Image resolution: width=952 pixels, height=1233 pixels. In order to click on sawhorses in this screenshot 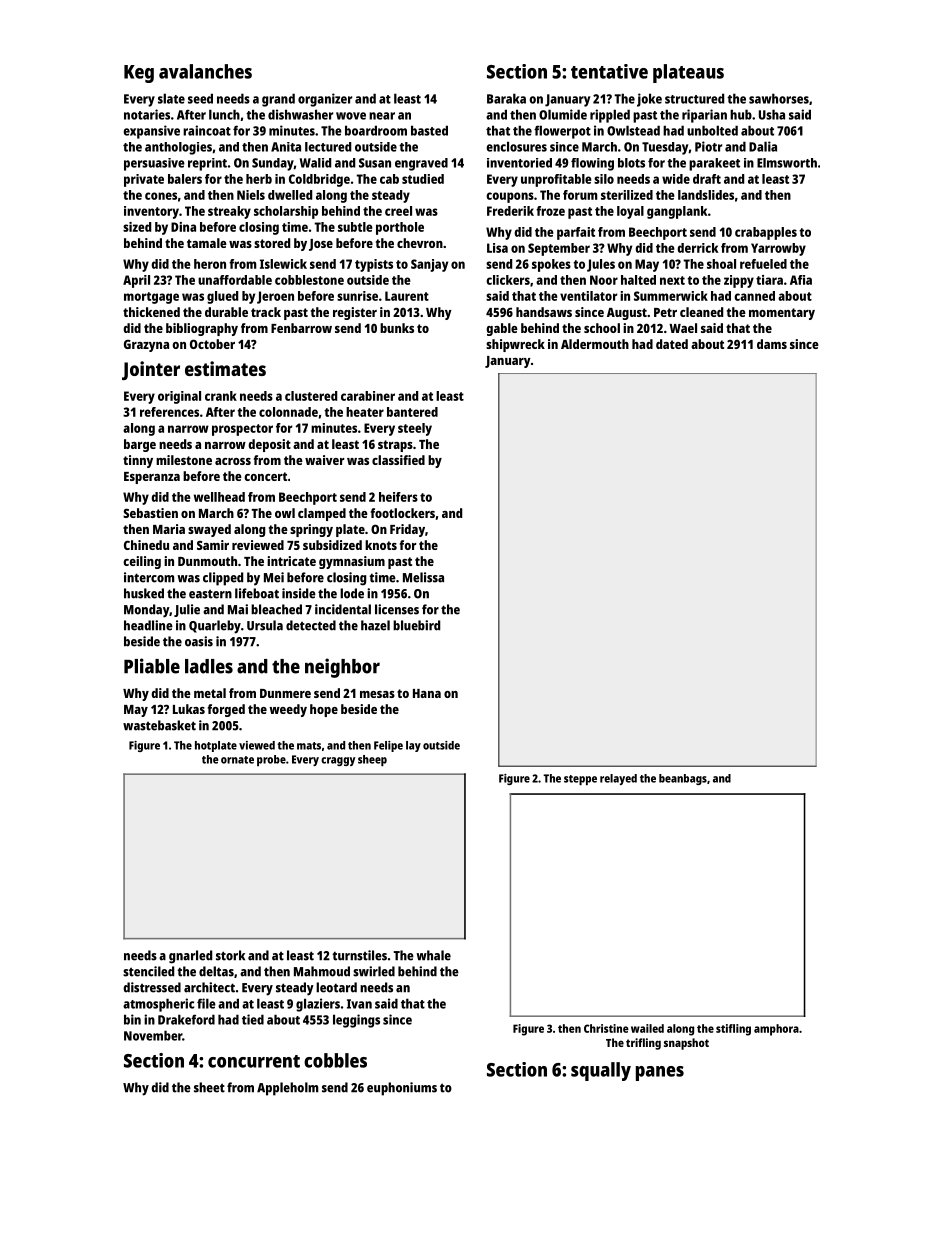, I will do `click(779, 98)`.
